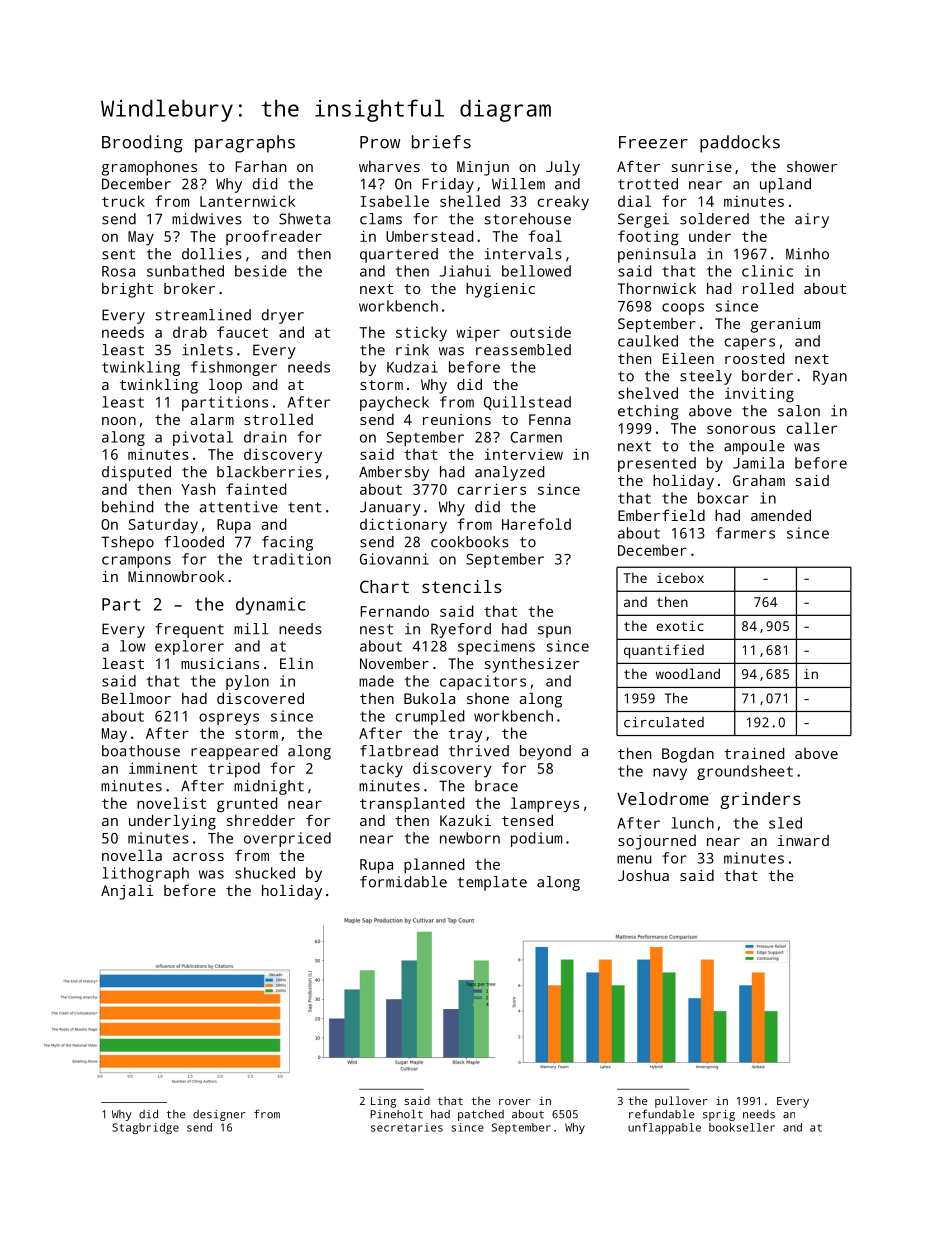 This screenshot has width=952, height=1233. Describe the element at coordinates (807, 254) in the screenshot. I see `Minho` at that location.
